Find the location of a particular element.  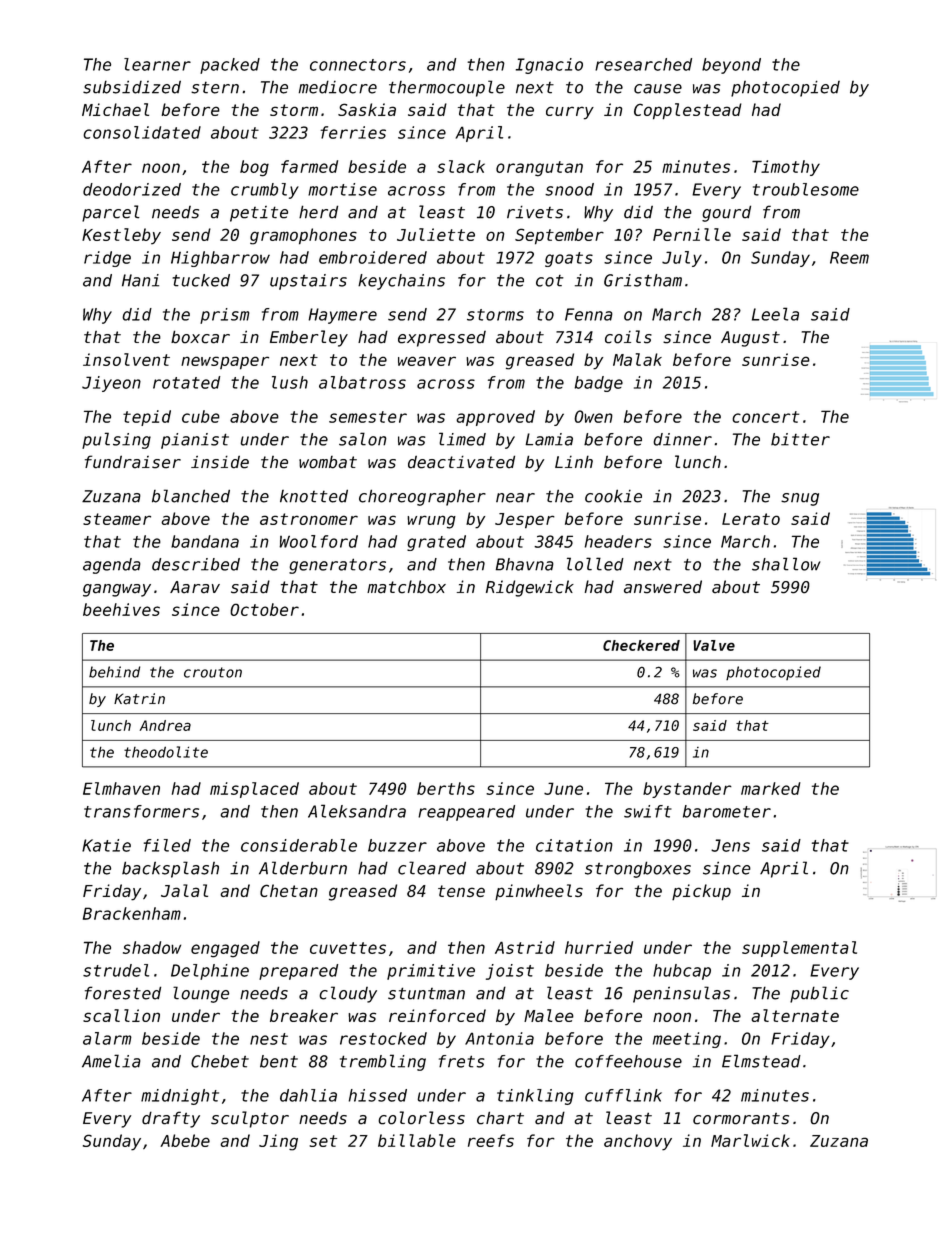

matchbox is located at coordinates (406, 587).
